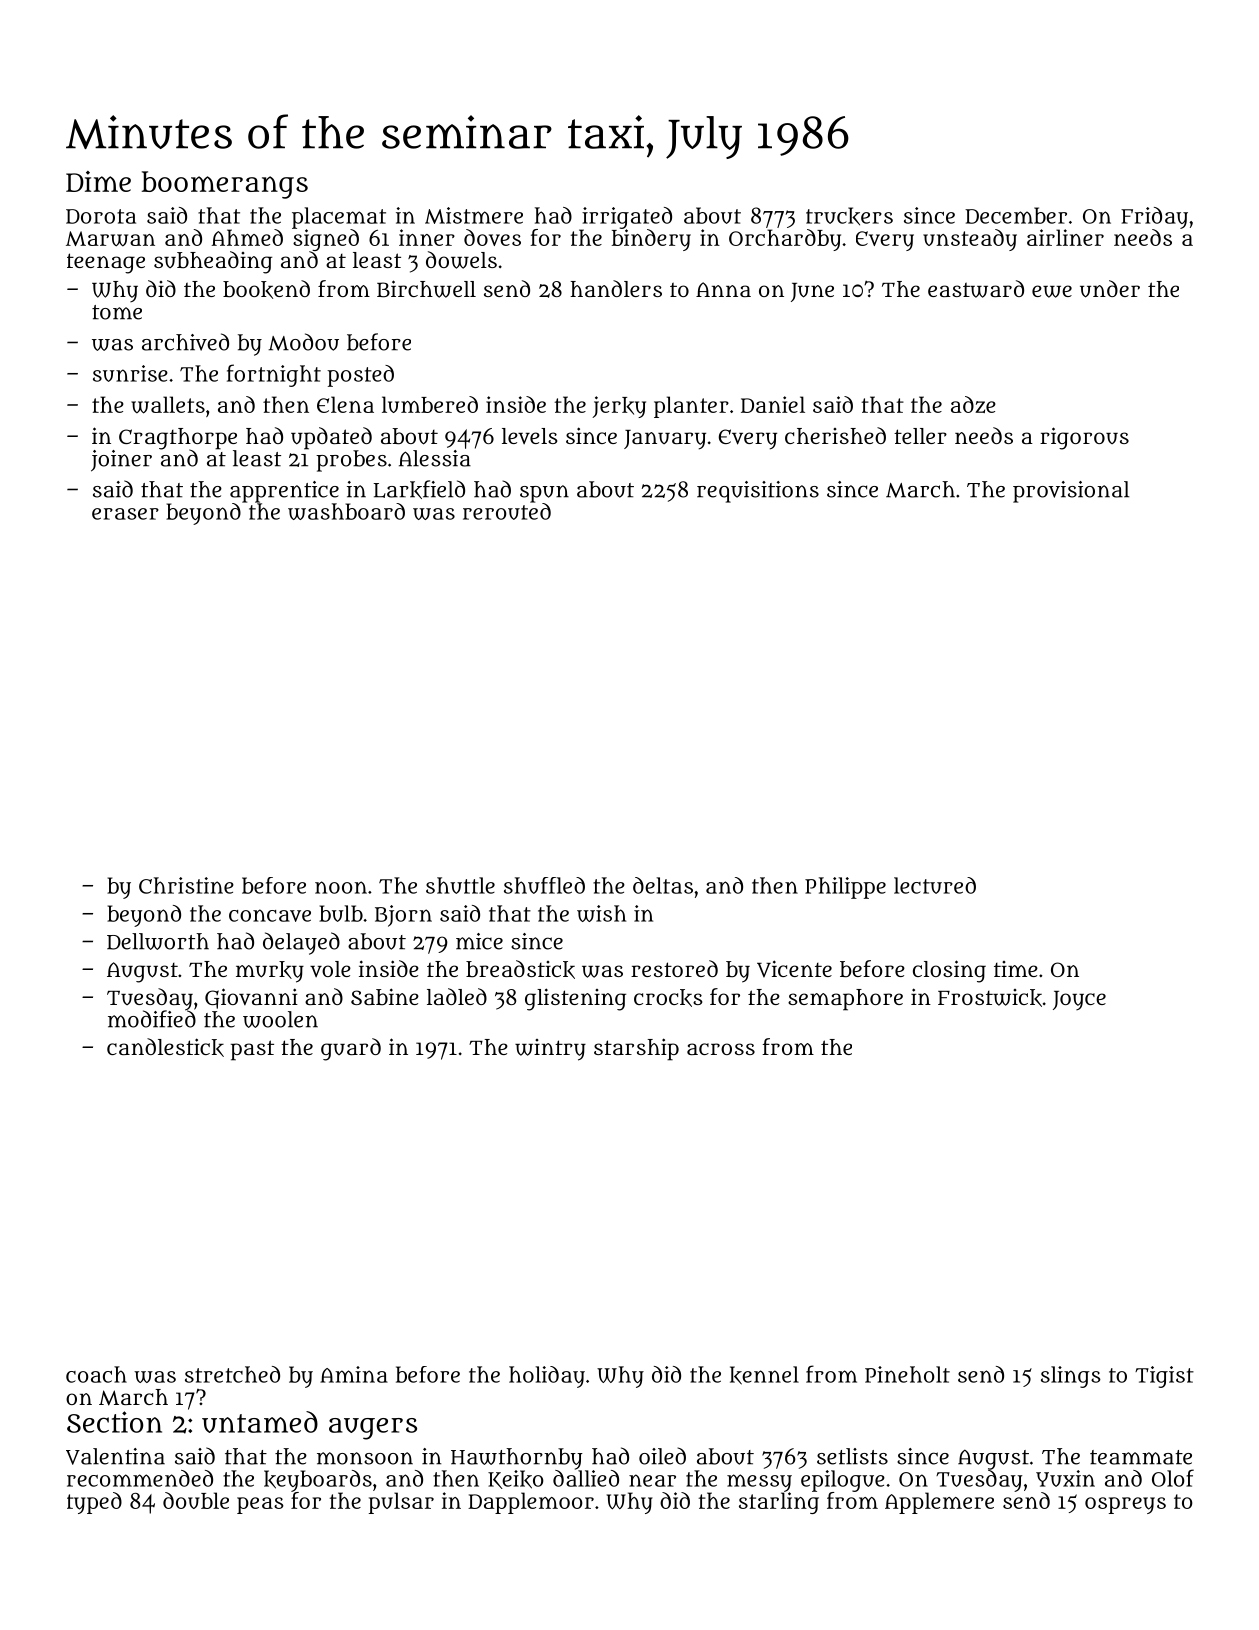  What do you see at coordinates (186, 885) in the screenshot?
I see `Christine` at bounding box center [186, 885].
